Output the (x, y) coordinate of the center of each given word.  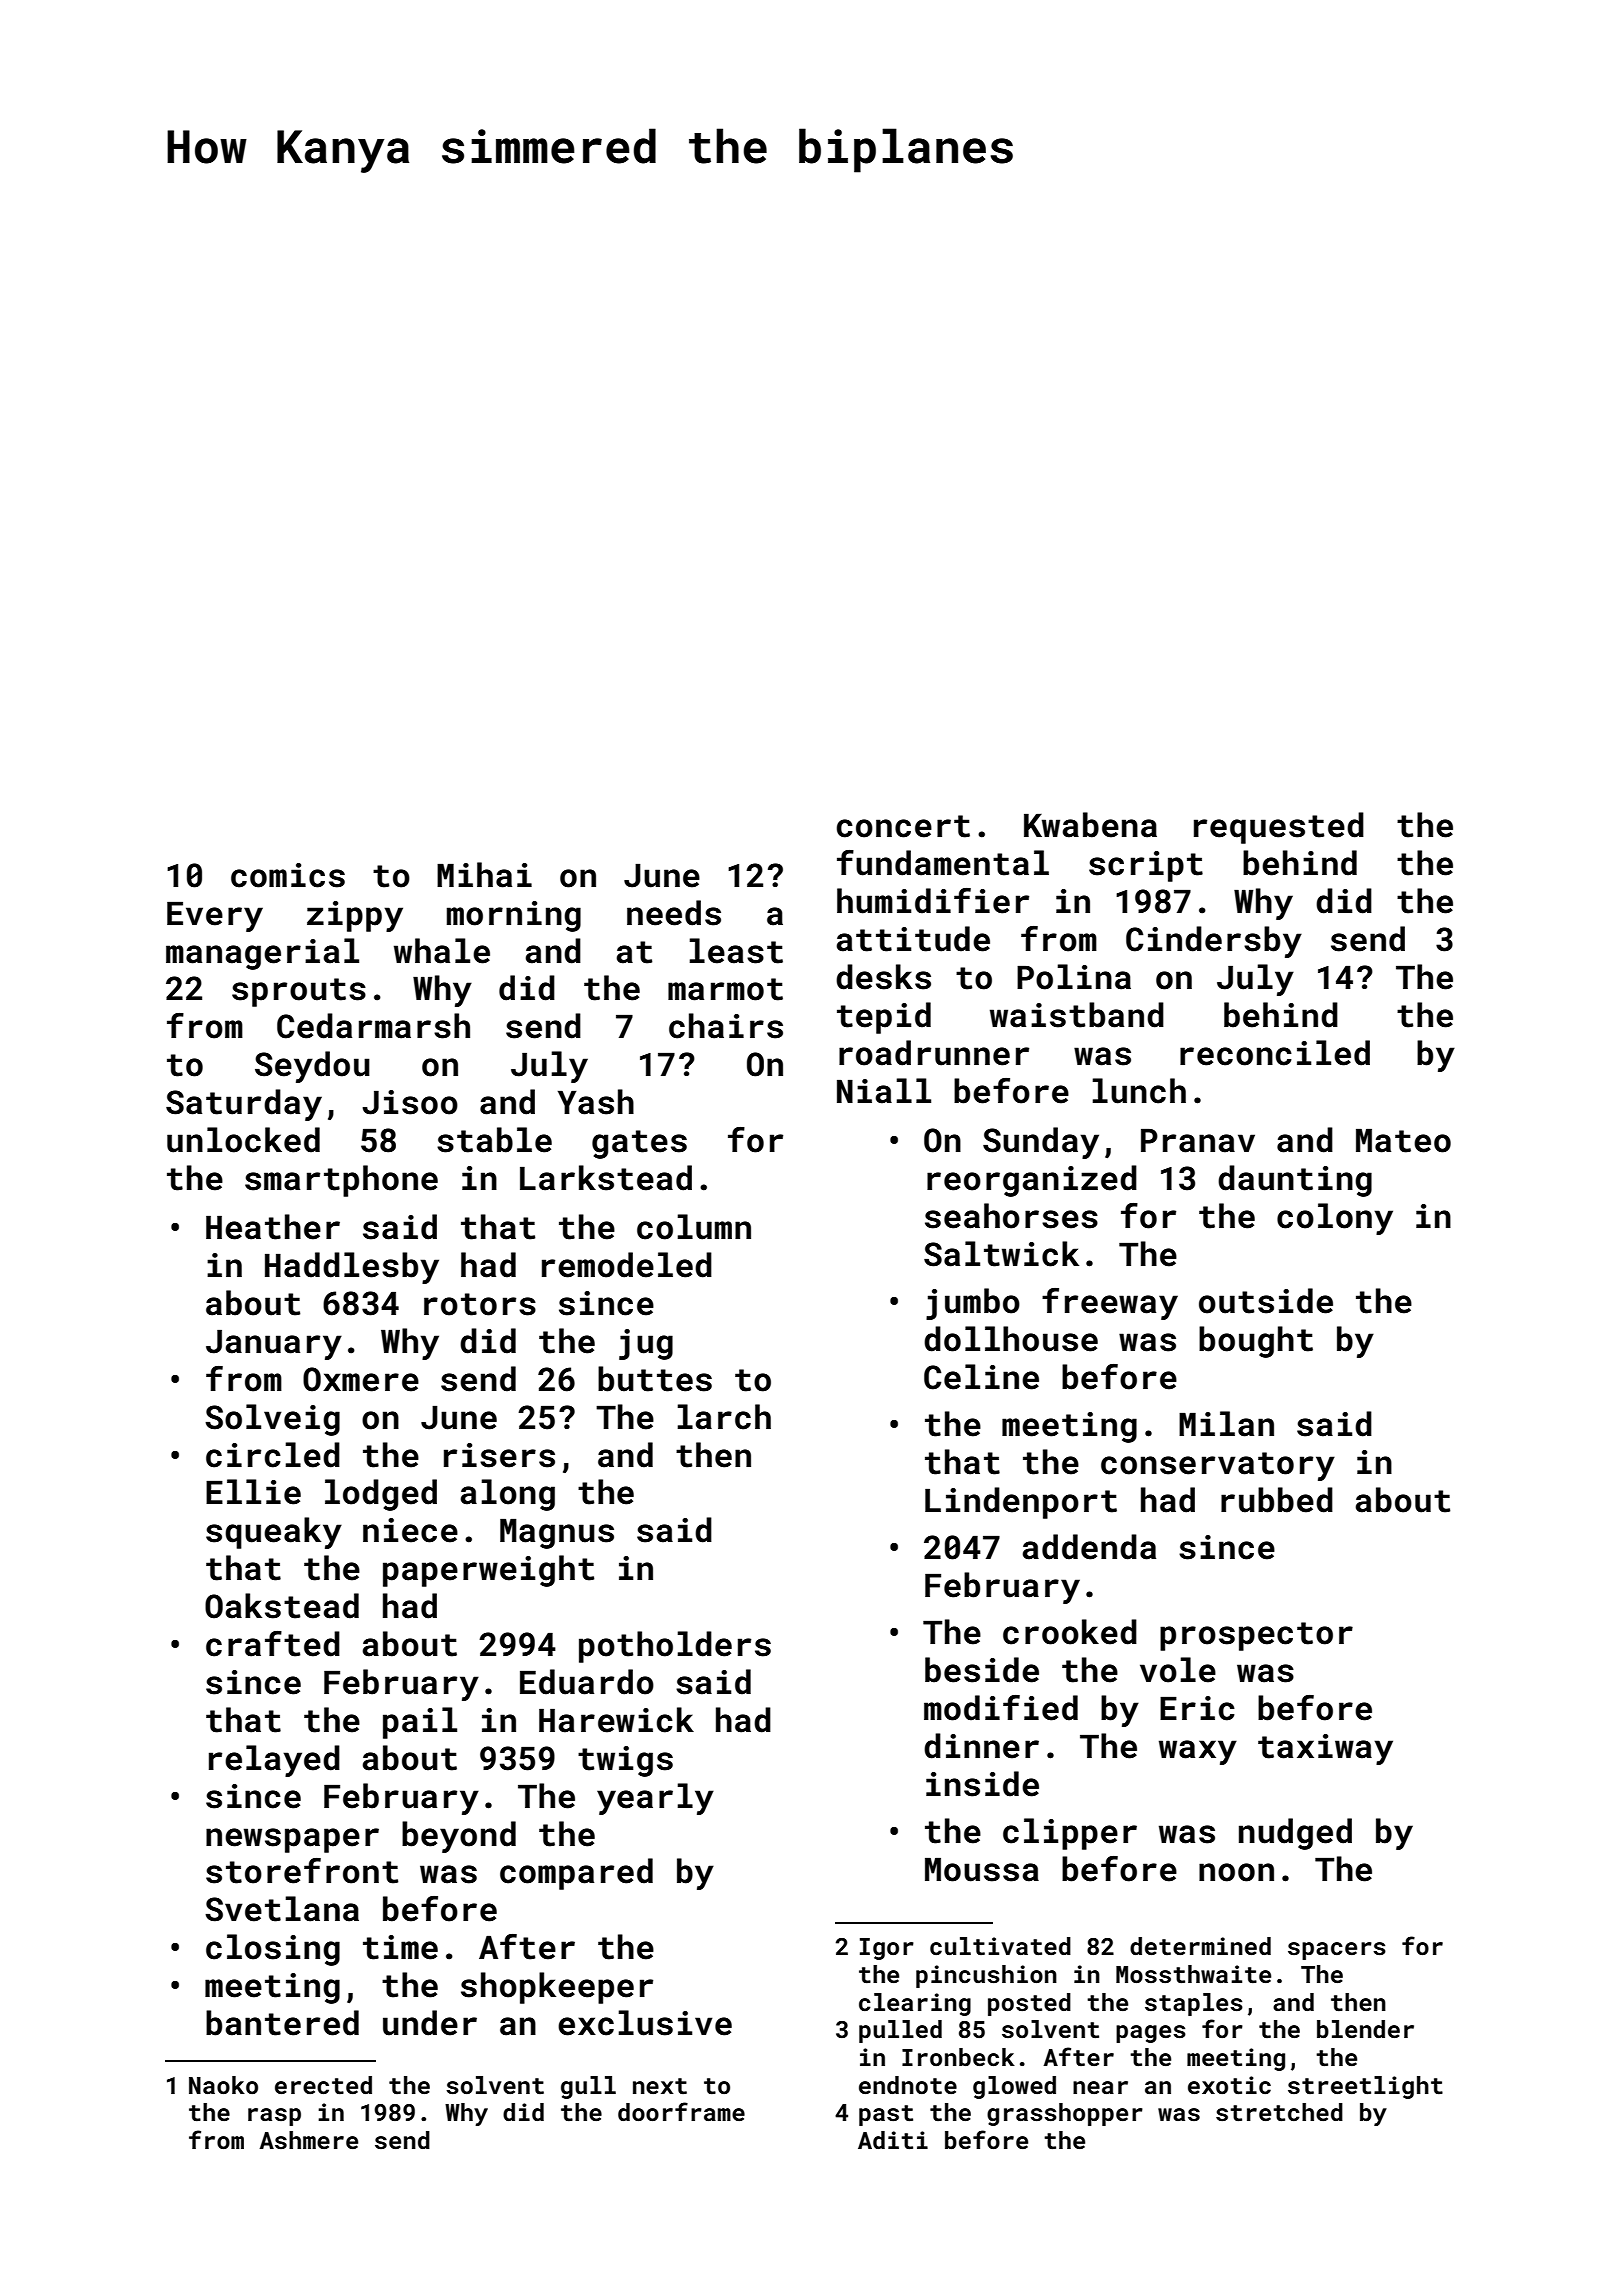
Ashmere (308, 2140)
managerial (262, 954)
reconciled (1275, 1053)
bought (1256, 1342)
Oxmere (361, 1379)
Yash (596, 1102)
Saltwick (1001, 1254)
